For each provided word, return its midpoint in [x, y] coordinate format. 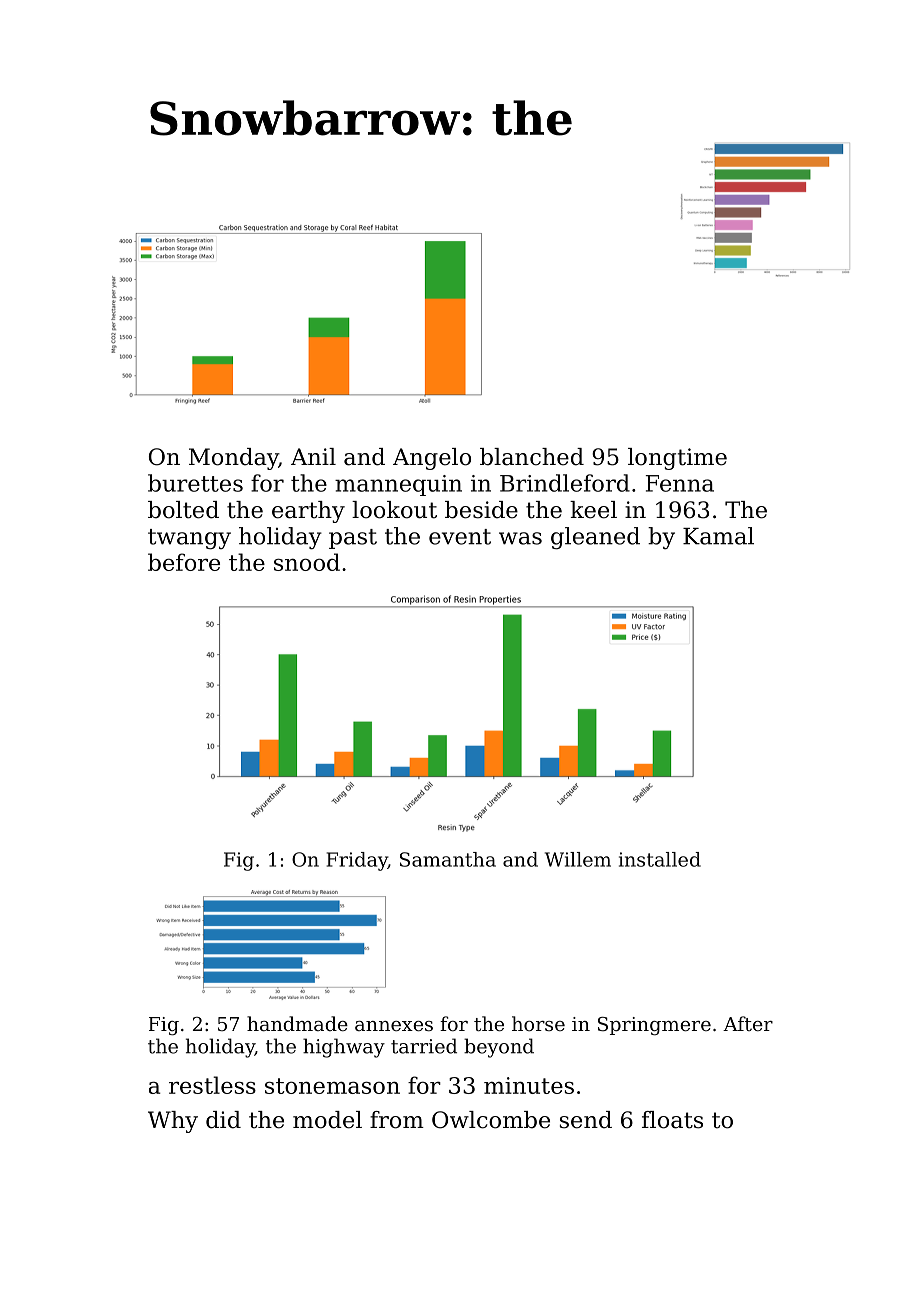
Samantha [448, 859]
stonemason [332, 1086]
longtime [677, 459]
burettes [195, 483]
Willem [578, 859]
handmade [297, 1023]
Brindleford [565, 483]
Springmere [654, 1026]
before [184, 562]
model [327, 1120]
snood [307, 562]
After [748, 1023]
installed [660, 859]
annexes [394, 1026]
